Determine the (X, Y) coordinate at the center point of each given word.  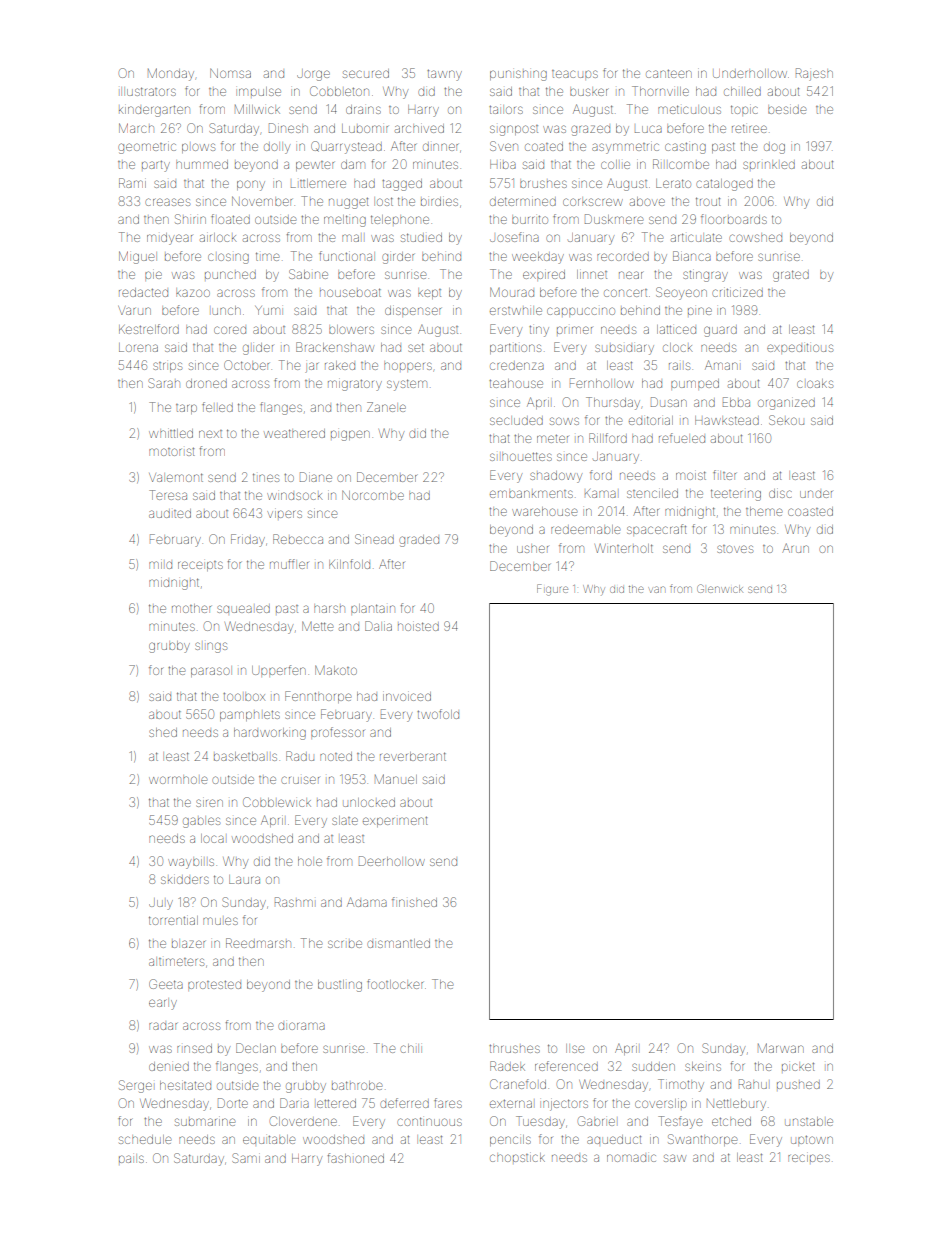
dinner (440, 147)
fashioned (356, 1158)
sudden (653, 1066)
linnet (592, 274)
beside (787, 110)
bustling (340, 986)
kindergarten (154, 111)
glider (258, 349)
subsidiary (624, 349)
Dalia (378, 626)
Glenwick (720, 588)
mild (160, 565)
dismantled (398, 943)
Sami (246, 1158)
